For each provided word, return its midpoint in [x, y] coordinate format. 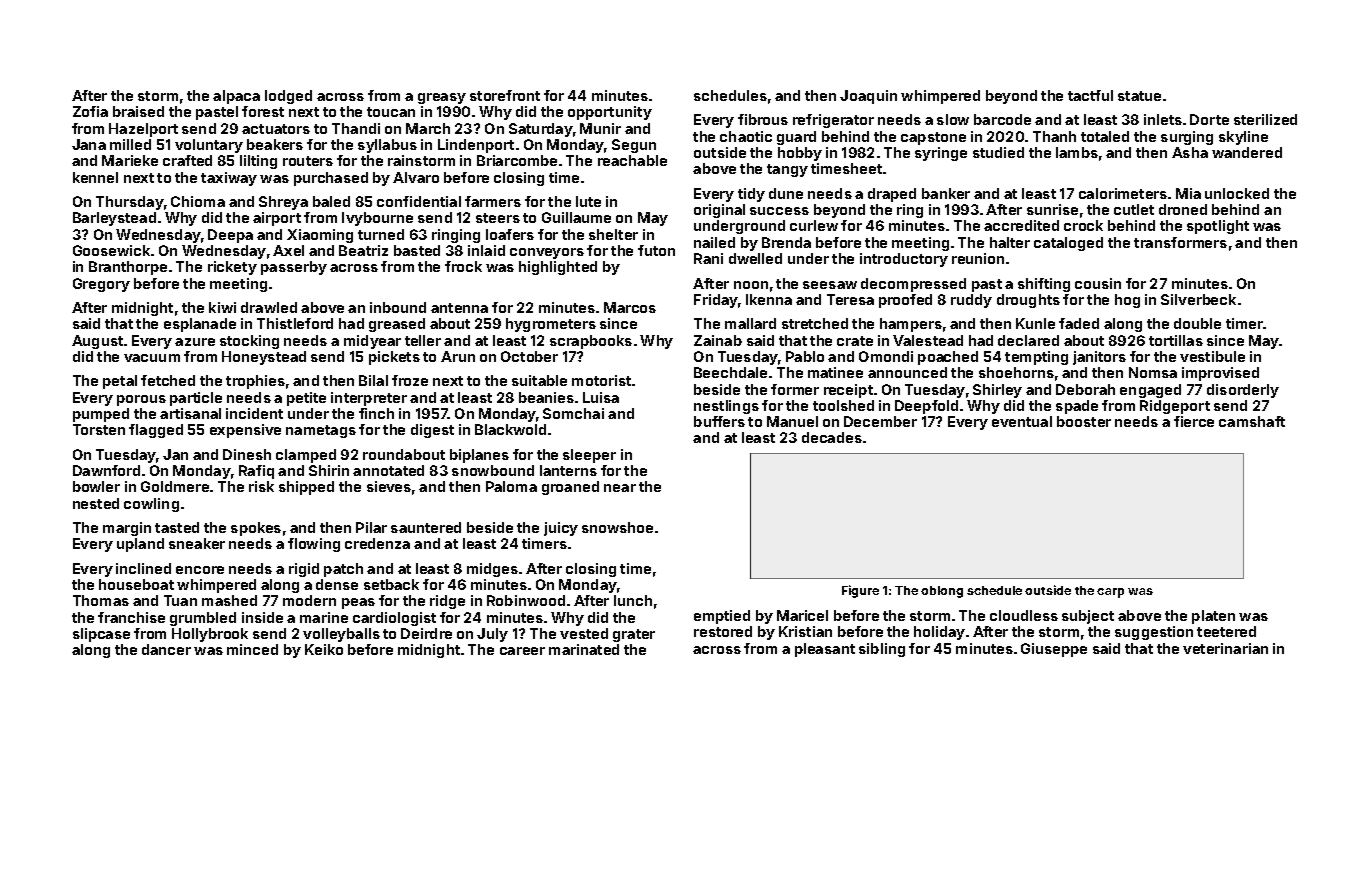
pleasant [825, 650]
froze [410, 380]
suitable [539, 380]
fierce [1194, 421]
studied [998, 152]
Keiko [324, 649]
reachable [632, 160]
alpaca [236, 97]
